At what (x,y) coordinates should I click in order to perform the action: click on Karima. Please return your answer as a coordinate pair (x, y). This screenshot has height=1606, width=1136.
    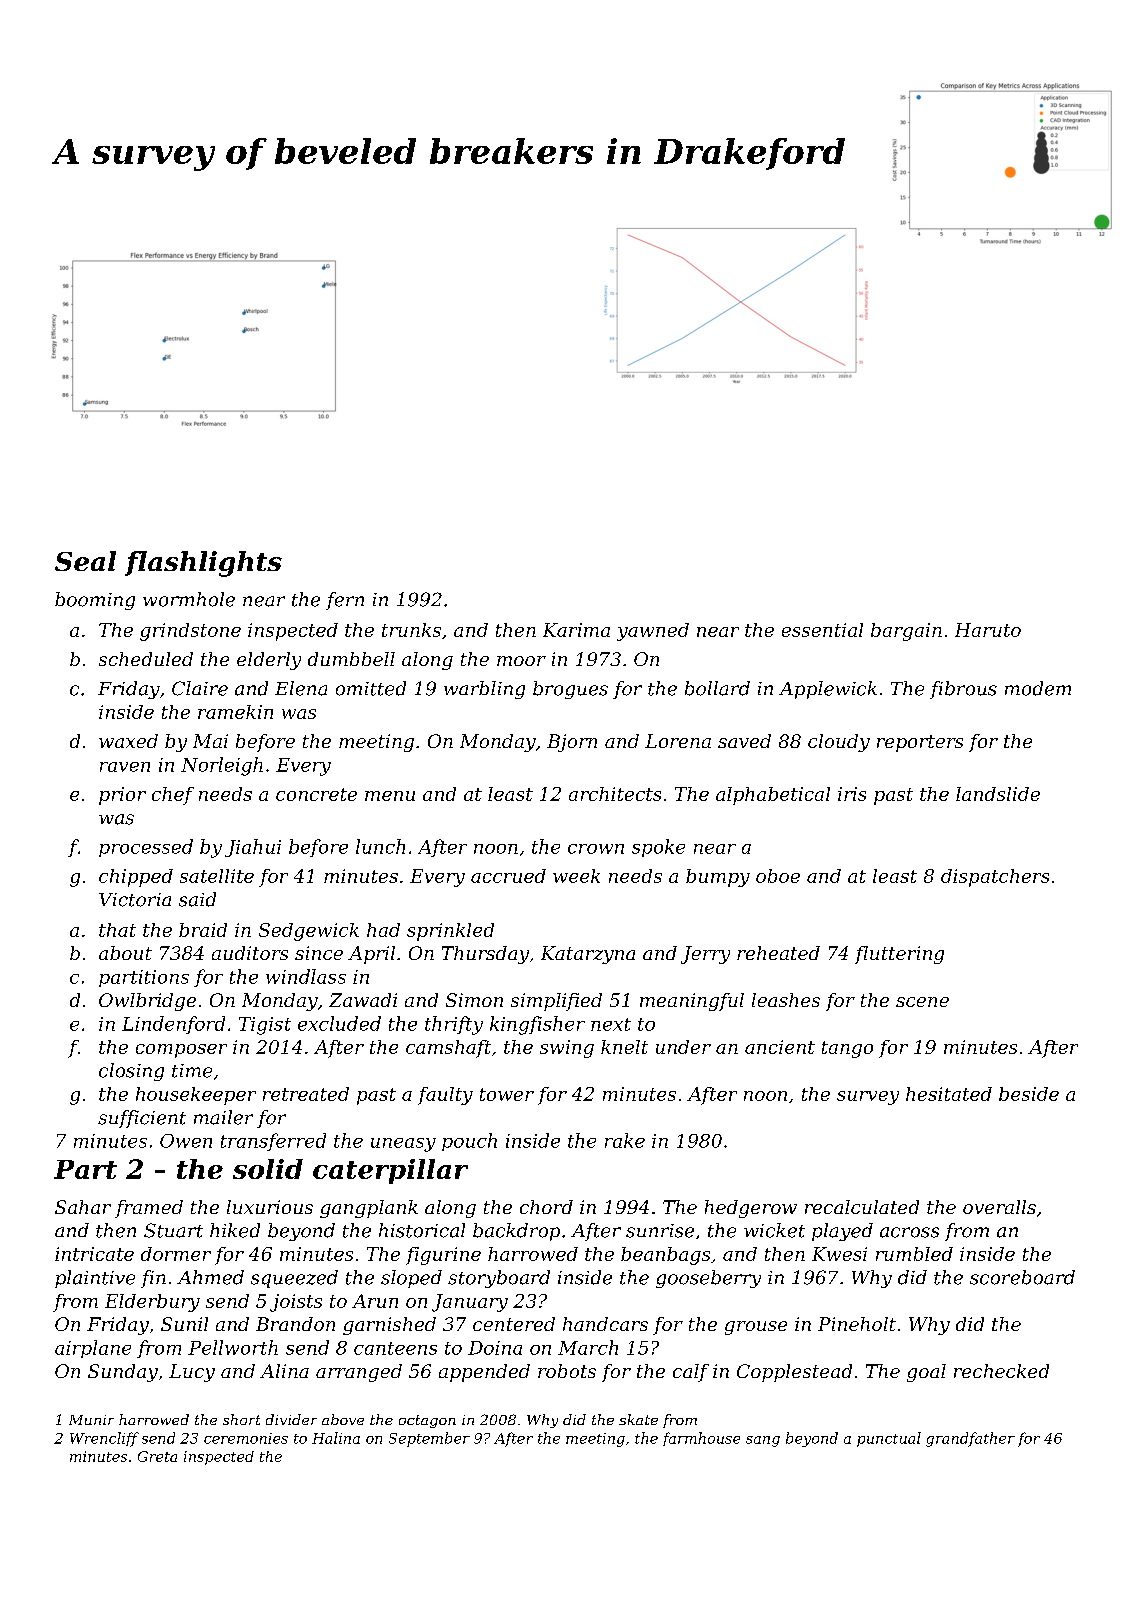
    Looking at the image, I should click on (576, 630).
